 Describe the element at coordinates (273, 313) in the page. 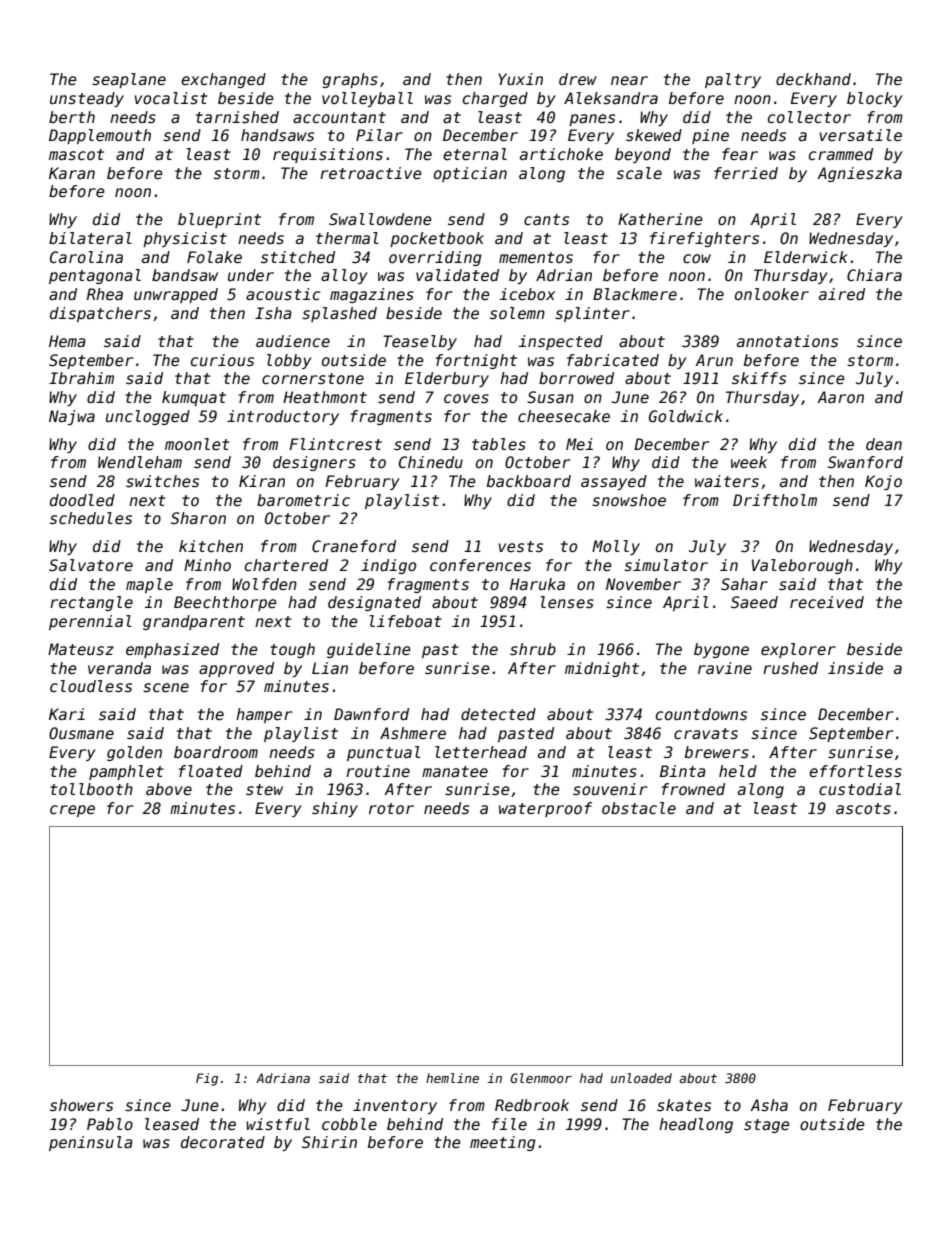

I see `Isha` at that location.
